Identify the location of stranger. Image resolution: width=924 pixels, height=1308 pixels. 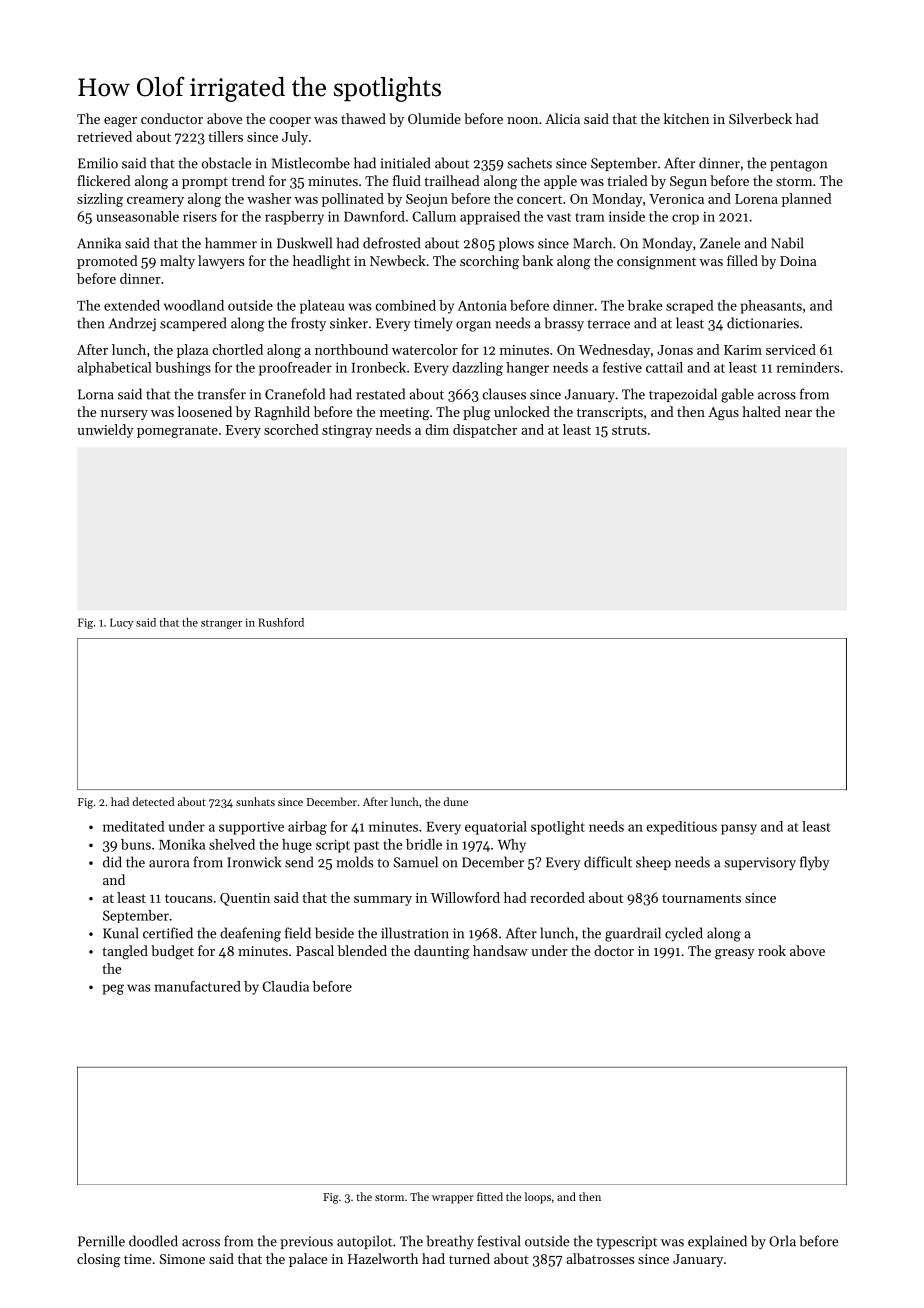
(221, 624).
